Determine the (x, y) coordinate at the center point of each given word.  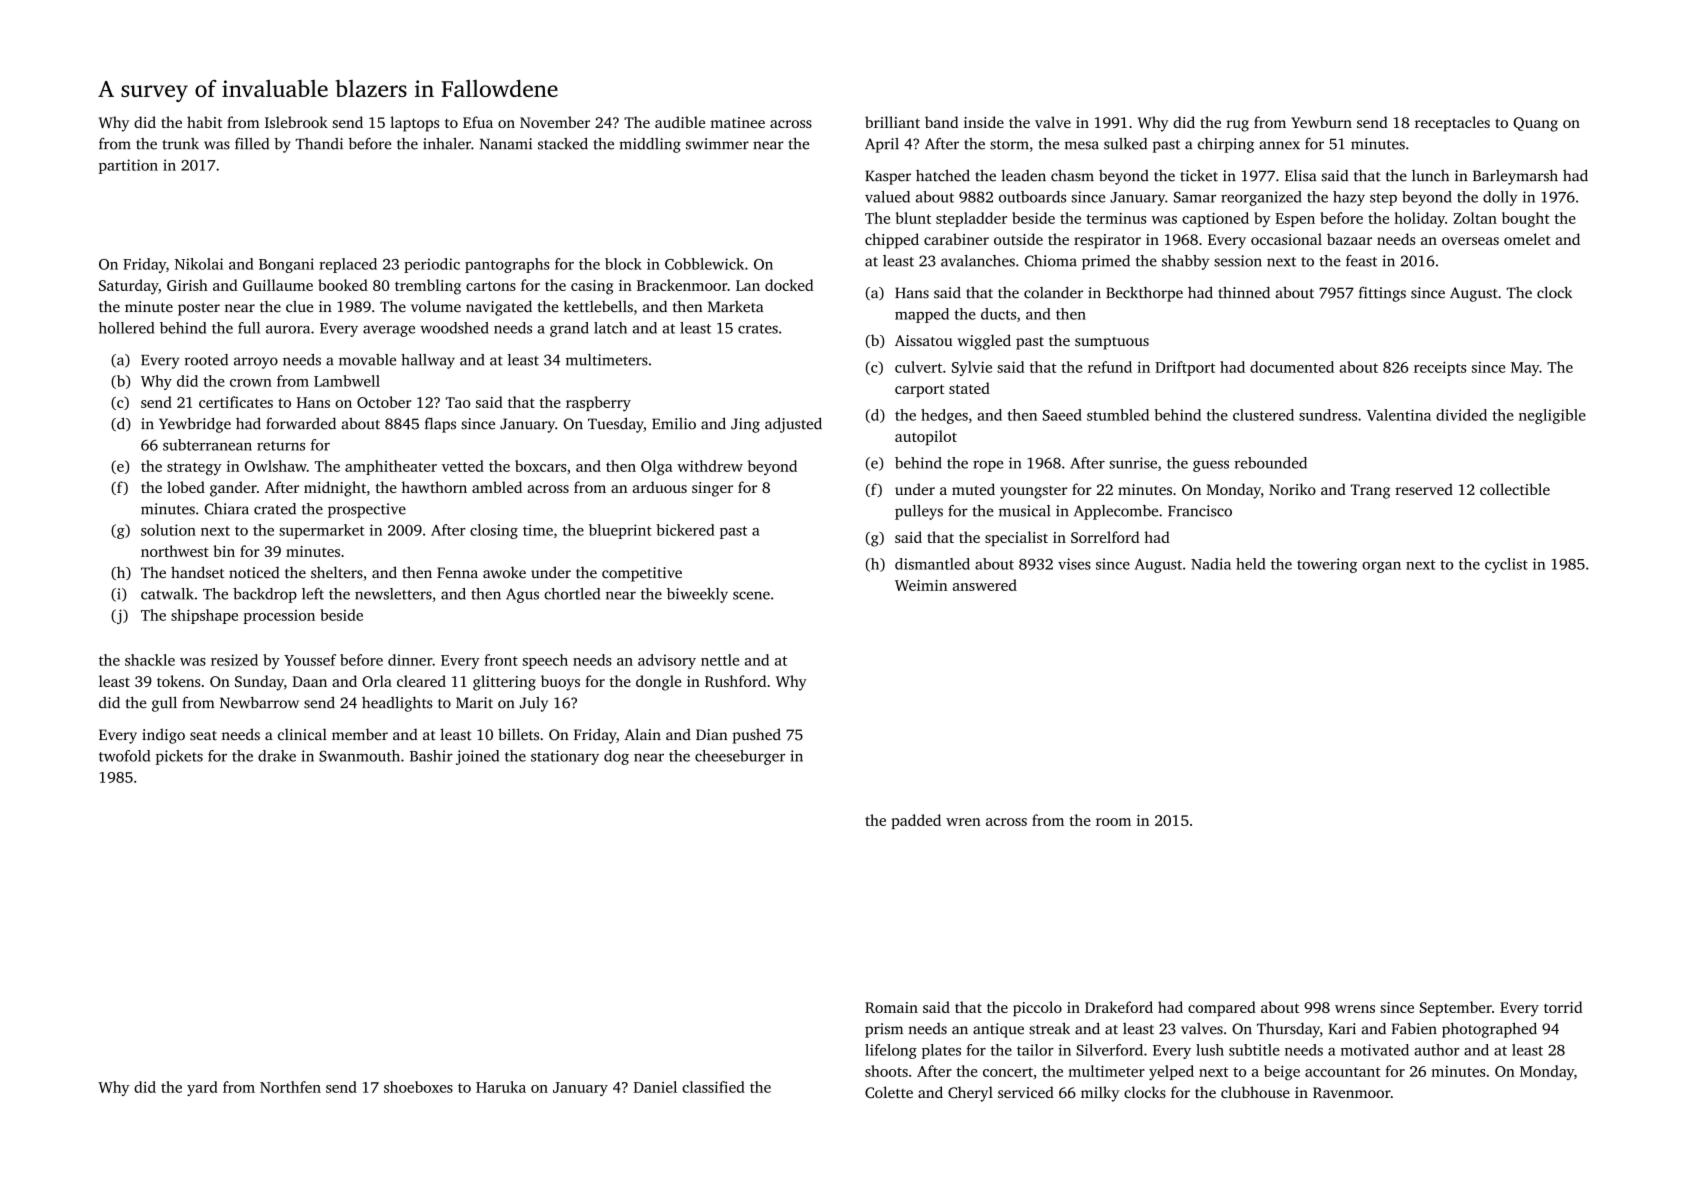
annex (1279, 145)
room (1113, 822)
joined (477, 757)
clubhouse (1255, 1092)
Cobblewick (704, 264)
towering (1327, 565)
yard (202, 1088)
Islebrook (296, 122)
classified (713, 1087)
